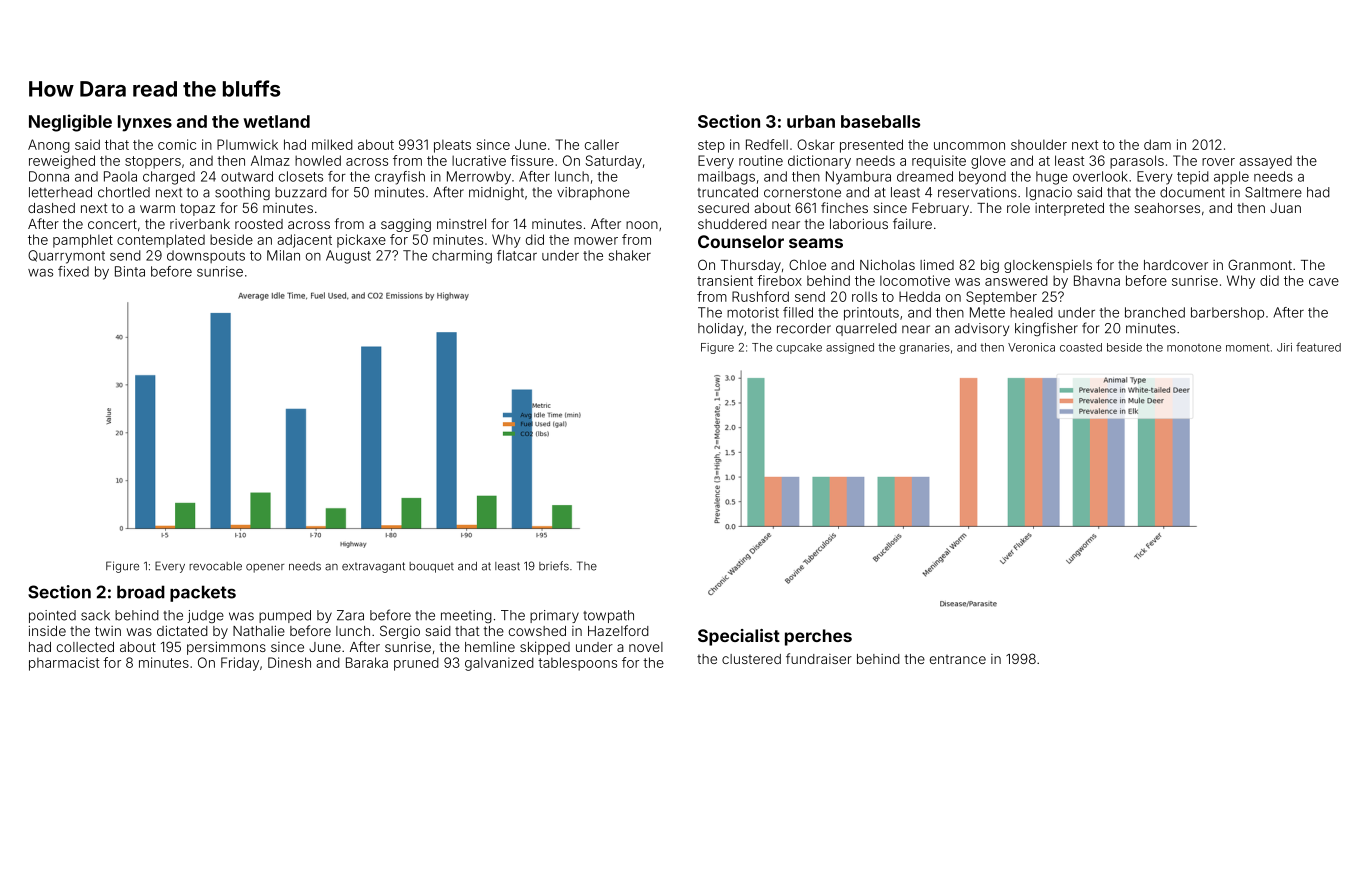 This screenshot has width=1372, height=887. I want to click on printouts, so click(871, 314).
